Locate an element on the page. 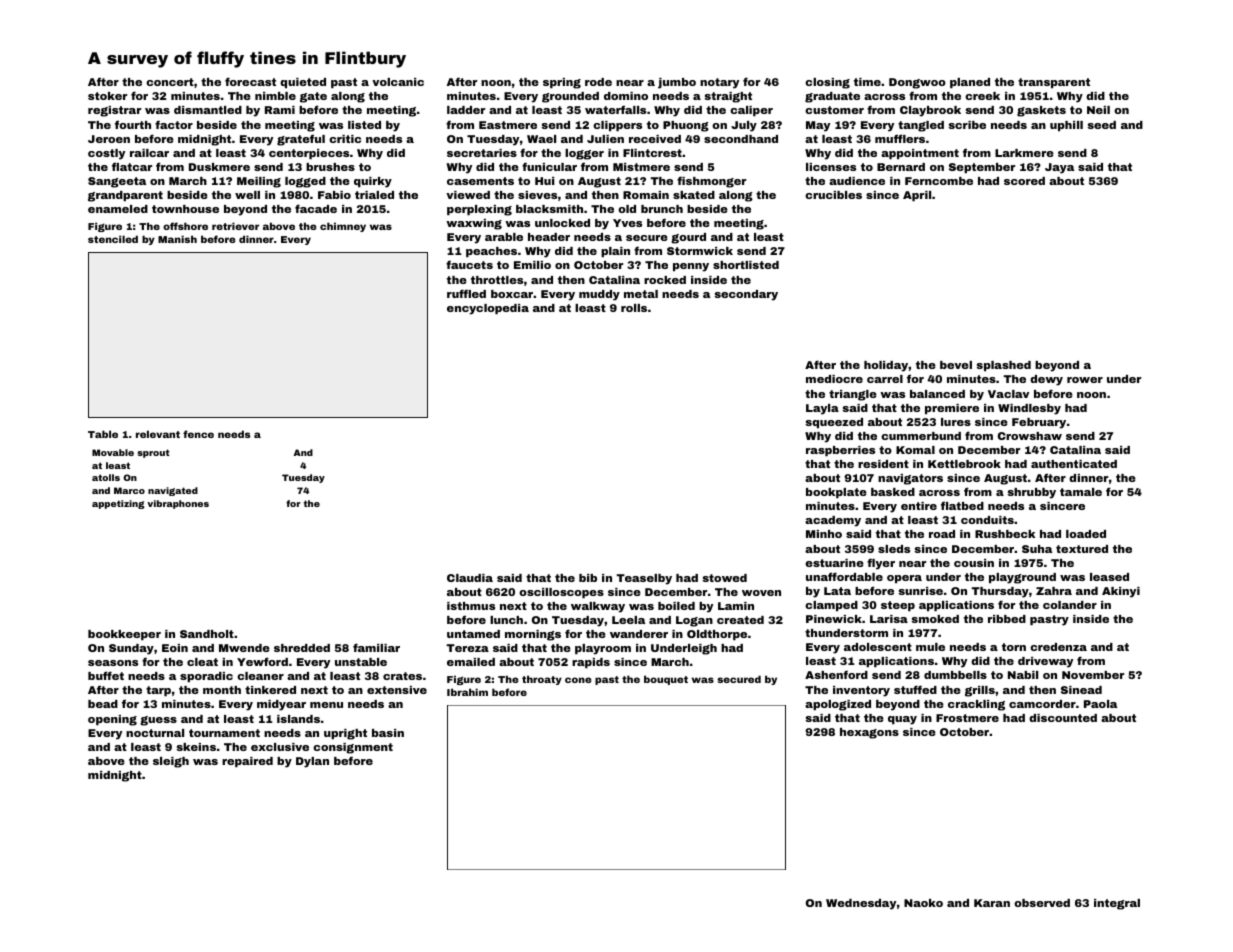  bookkeeper is located at coordinates (124, 635).
